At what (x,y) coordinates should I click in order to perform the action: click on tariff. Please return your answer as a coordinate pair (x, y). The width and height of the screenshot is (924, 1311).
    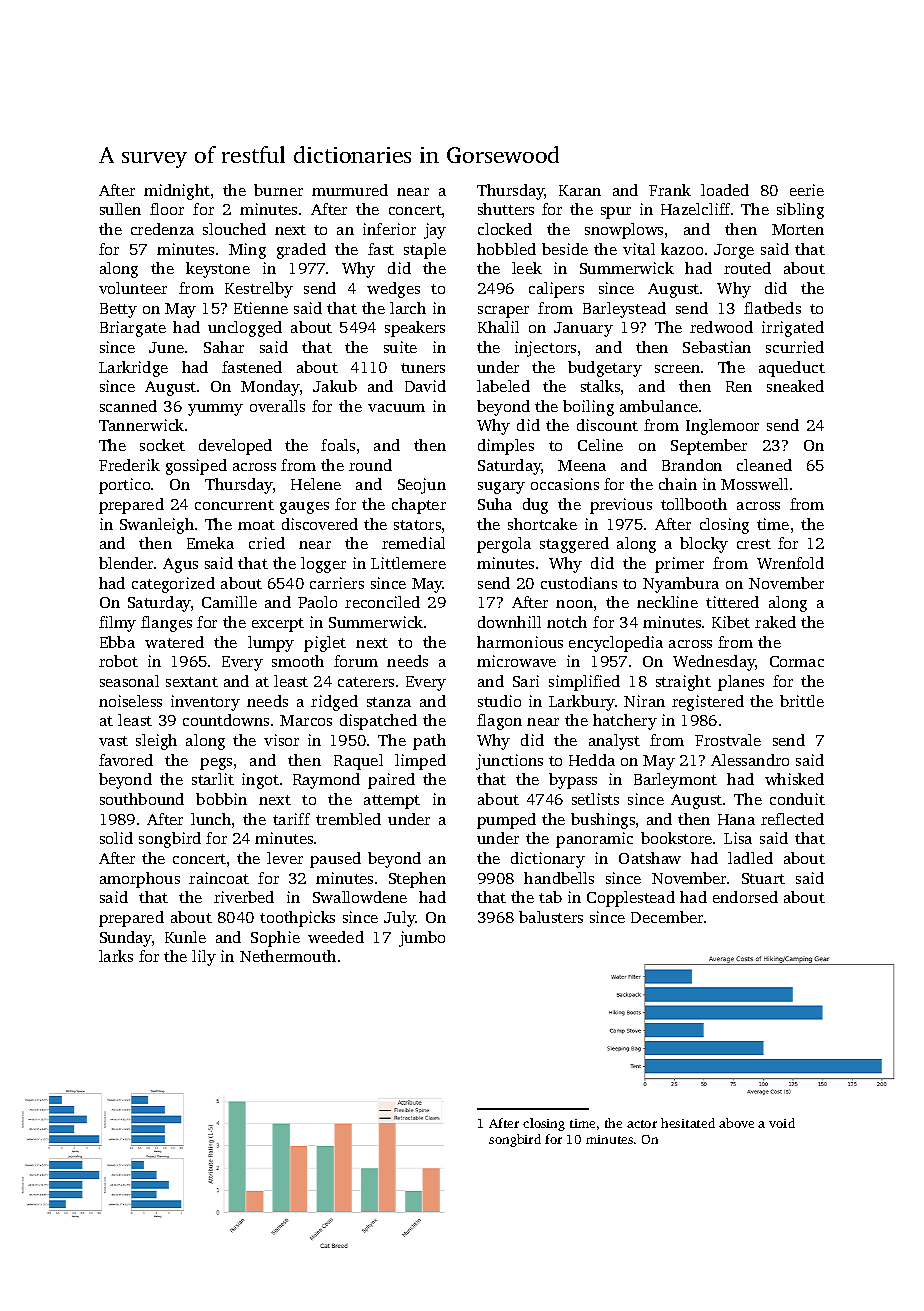
    Looking at the image, I should click on (291, 819).
